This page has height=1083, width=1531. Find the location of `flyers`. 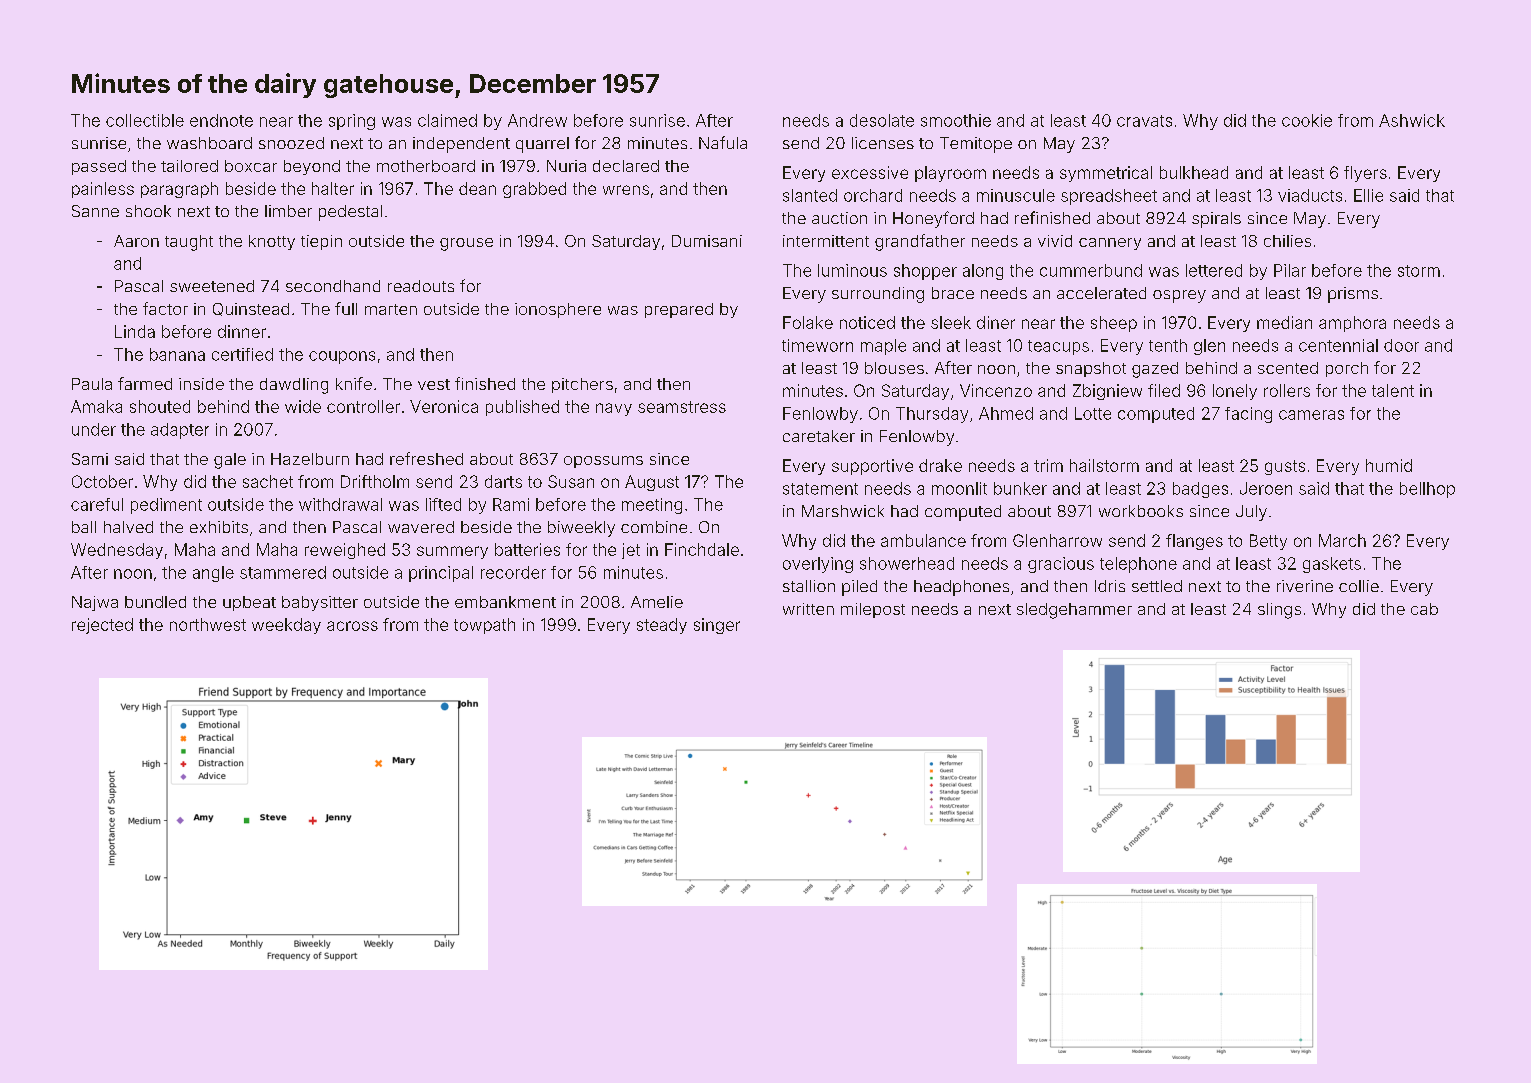

flyers is located at coordinates (1365, 174).
